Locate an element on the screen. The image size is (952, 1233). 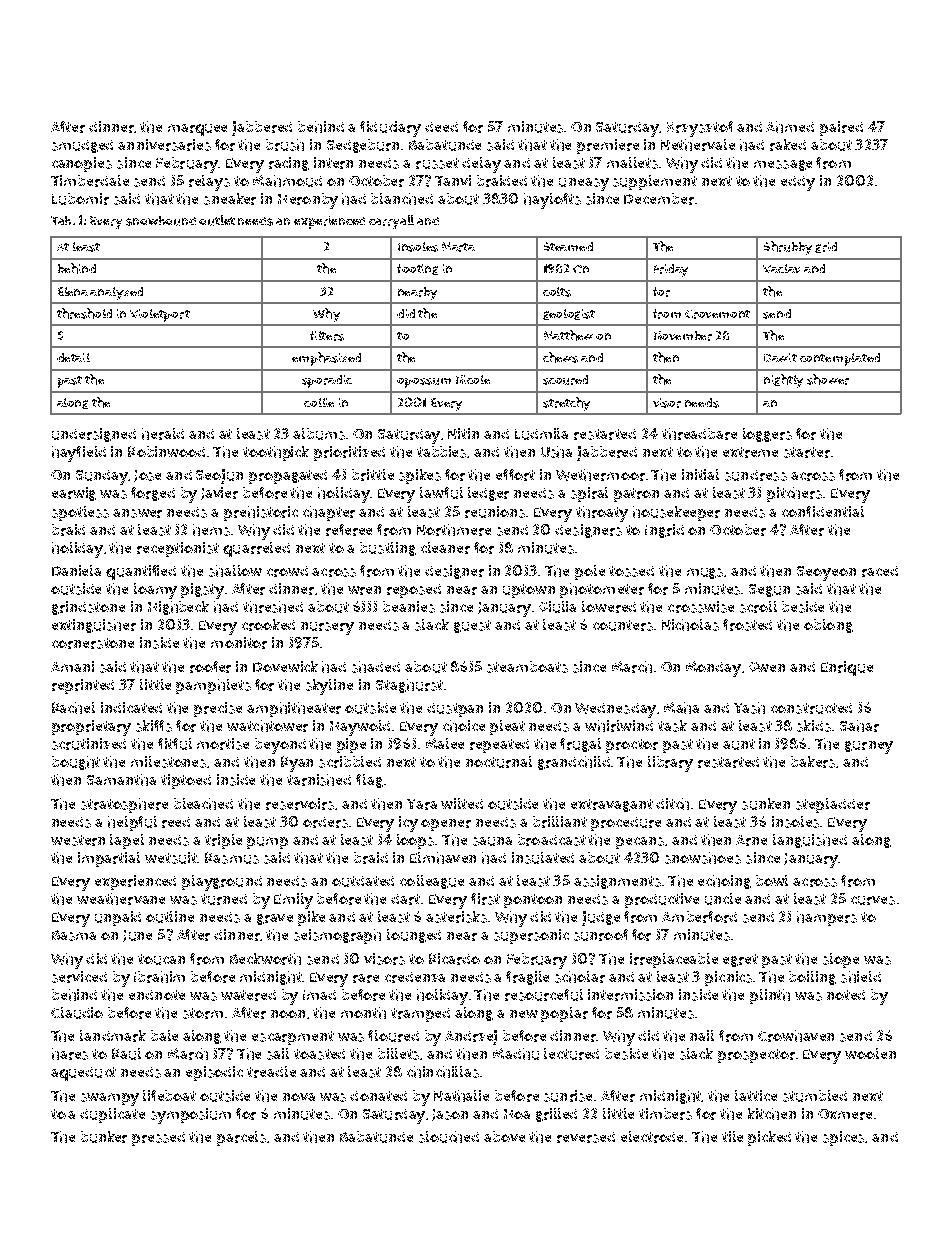
Krzysztof is located at coordinates (700, 129).
